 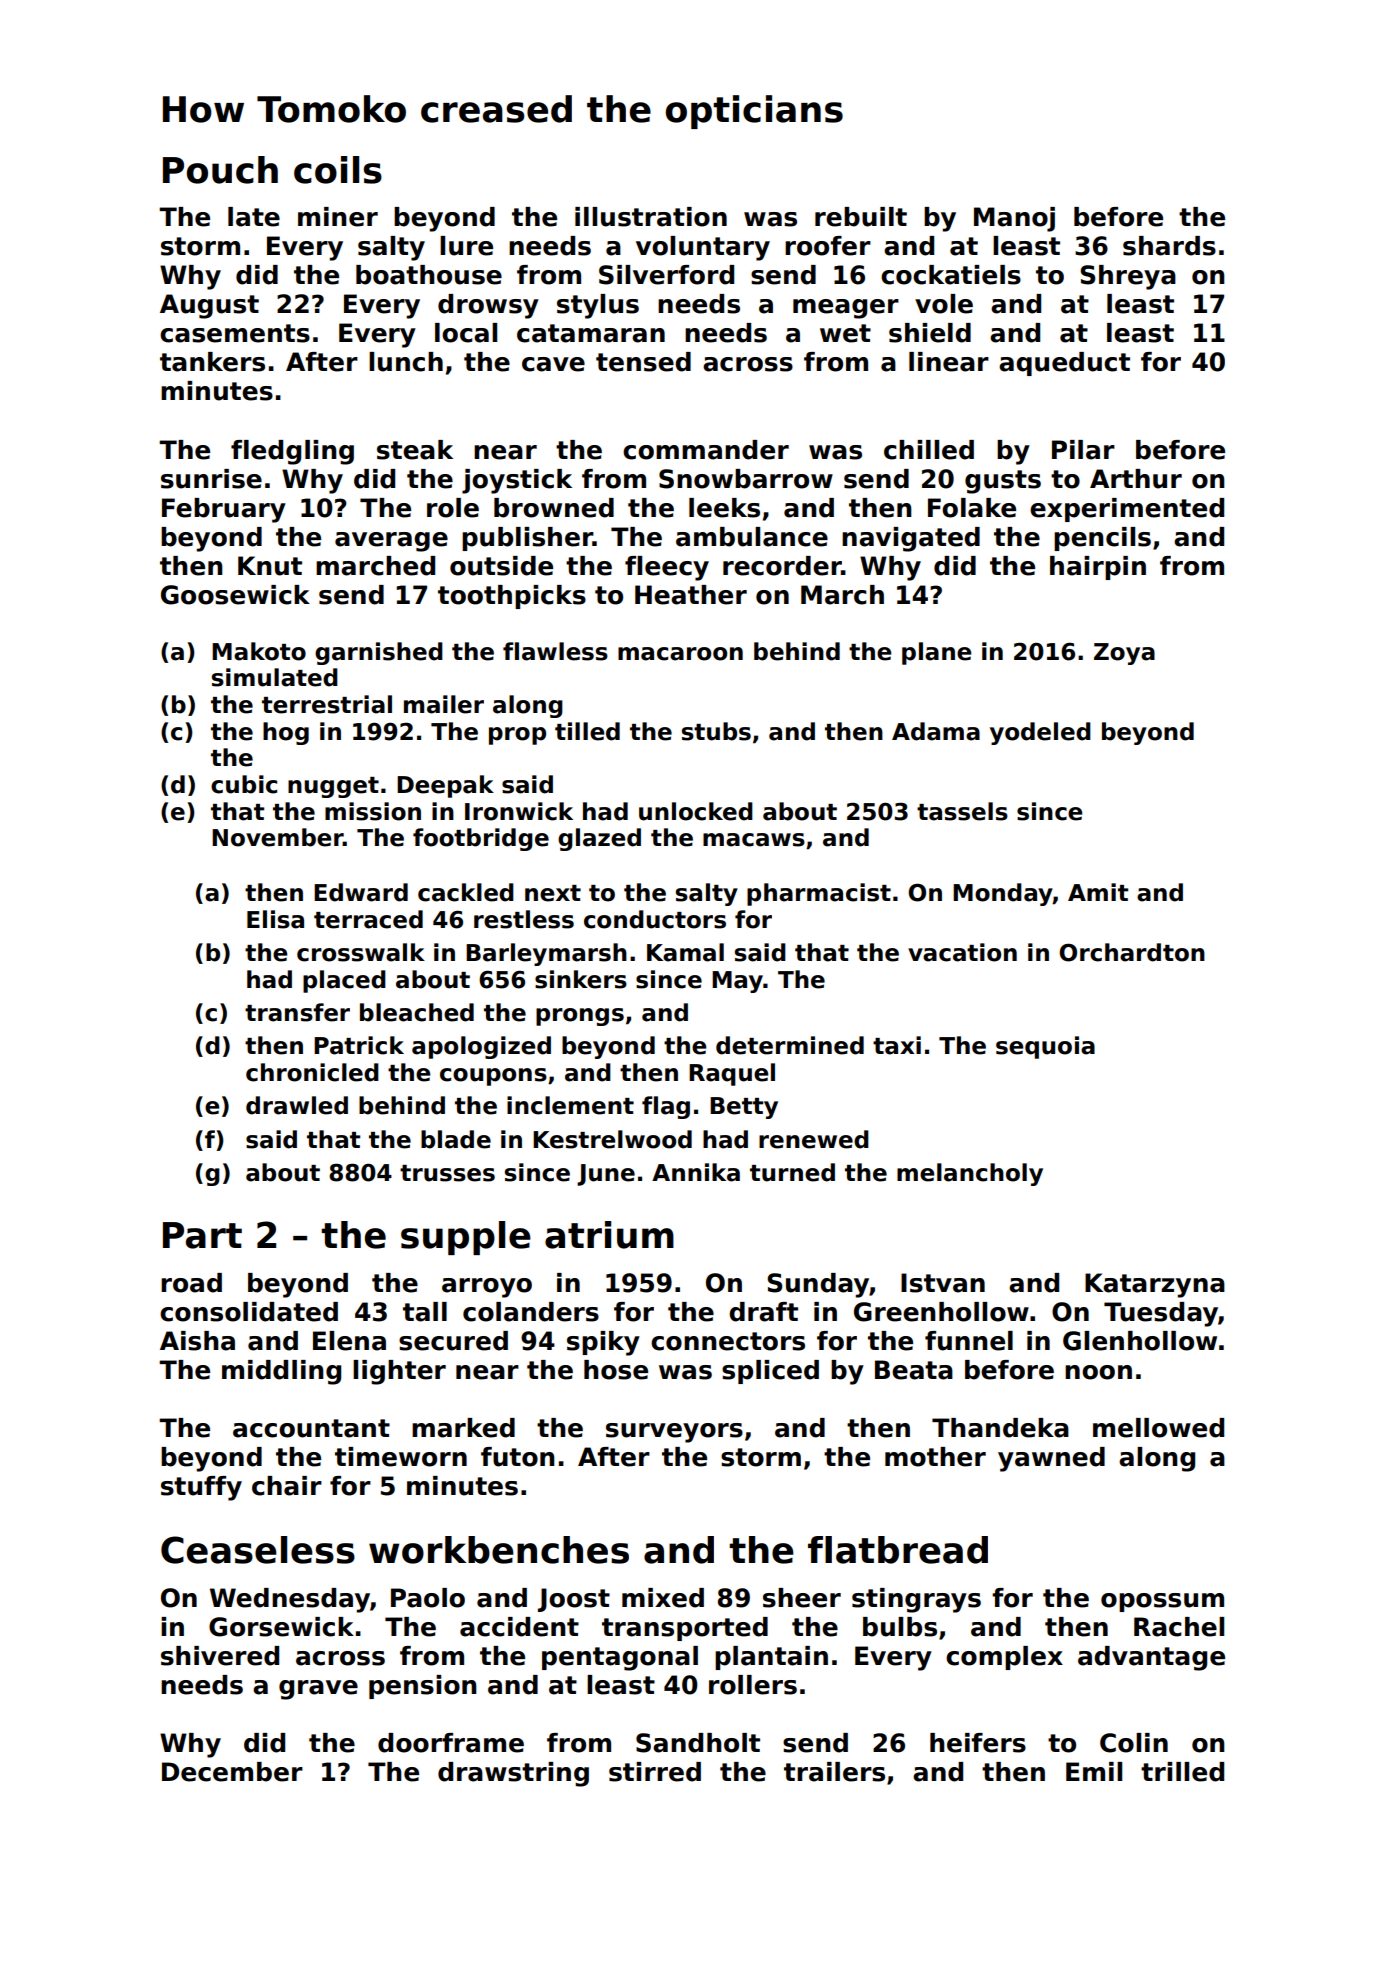 What do you see at coordinates (651, 217) in the image?
I see `illustration` at bounding box center [651, 217].
